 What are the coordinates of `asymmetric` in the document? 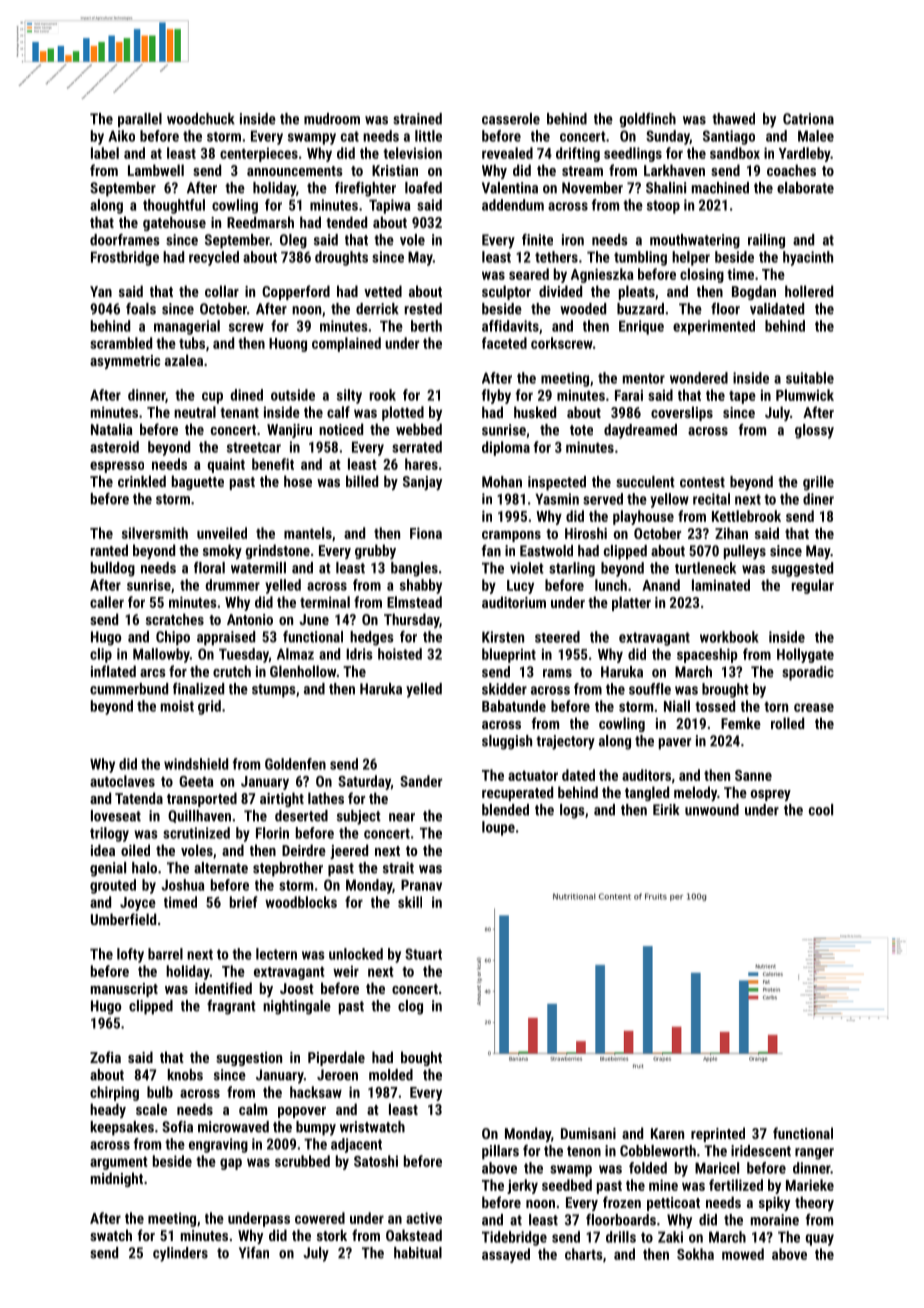 It's located at (125, 362).
